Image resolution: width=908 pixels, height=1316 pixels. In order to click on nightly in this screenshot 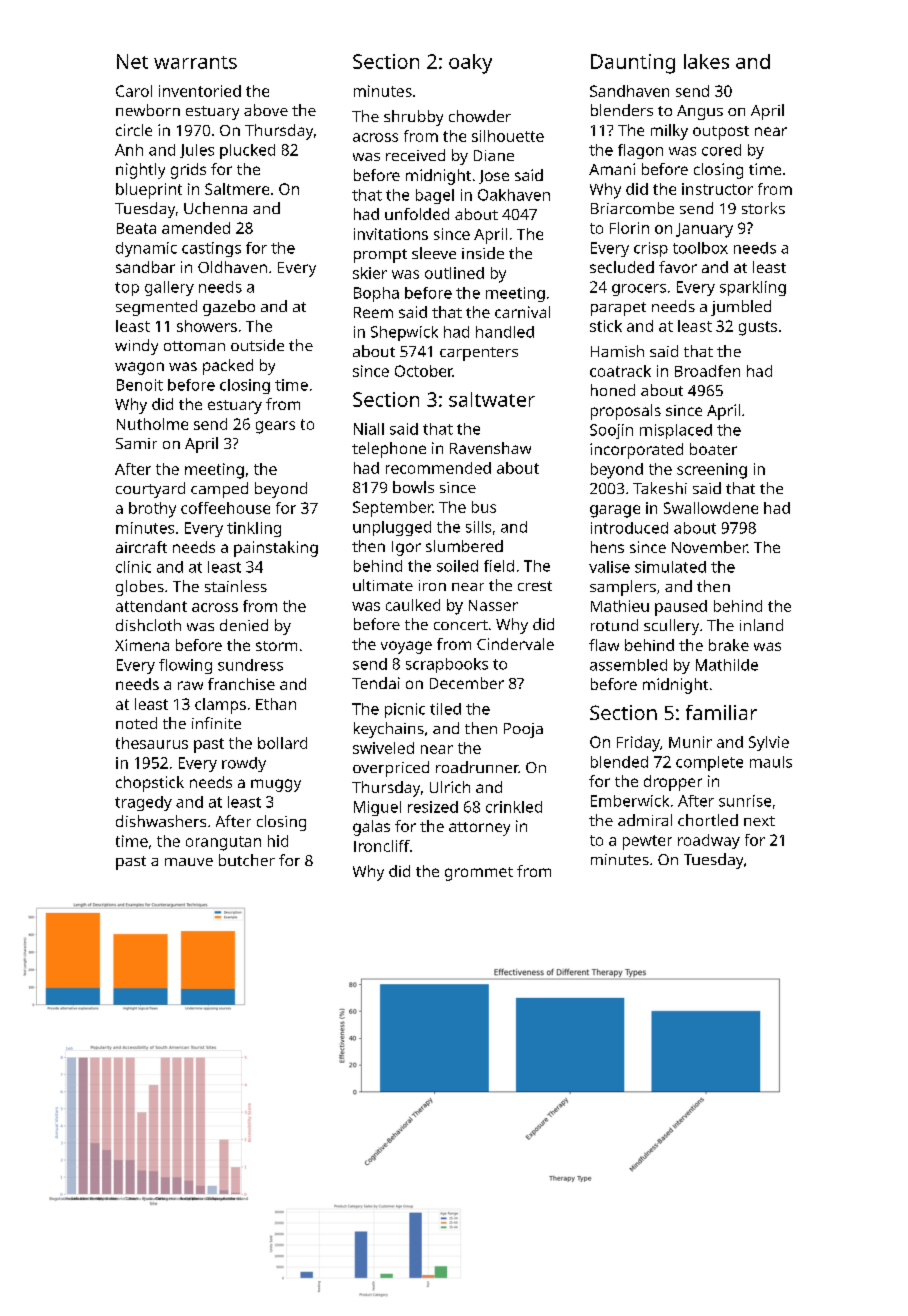, I will do `click(140, 171)`.
